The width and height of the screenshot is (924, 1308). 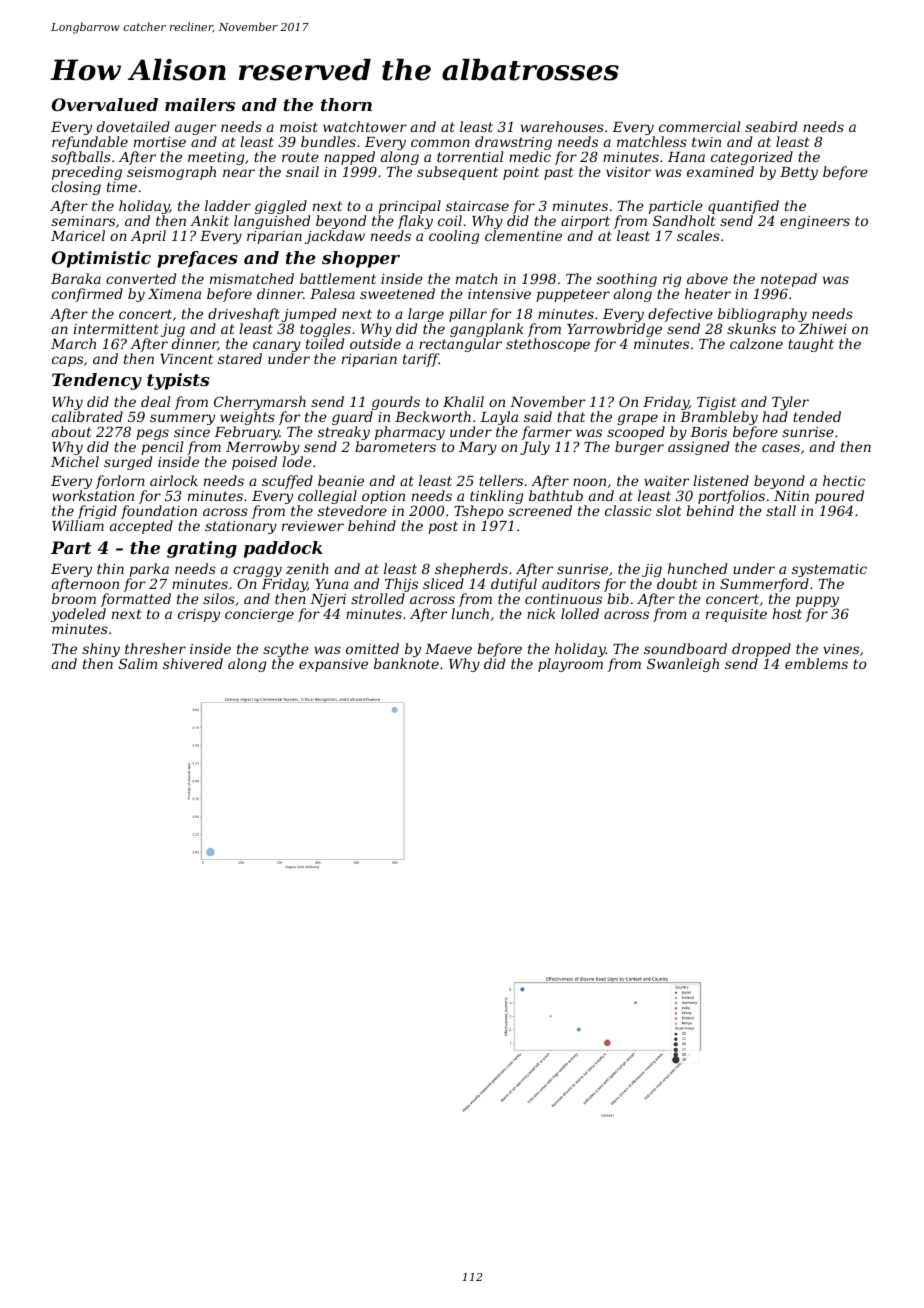 I want to click on waiter, so click(x=666, y=481).
